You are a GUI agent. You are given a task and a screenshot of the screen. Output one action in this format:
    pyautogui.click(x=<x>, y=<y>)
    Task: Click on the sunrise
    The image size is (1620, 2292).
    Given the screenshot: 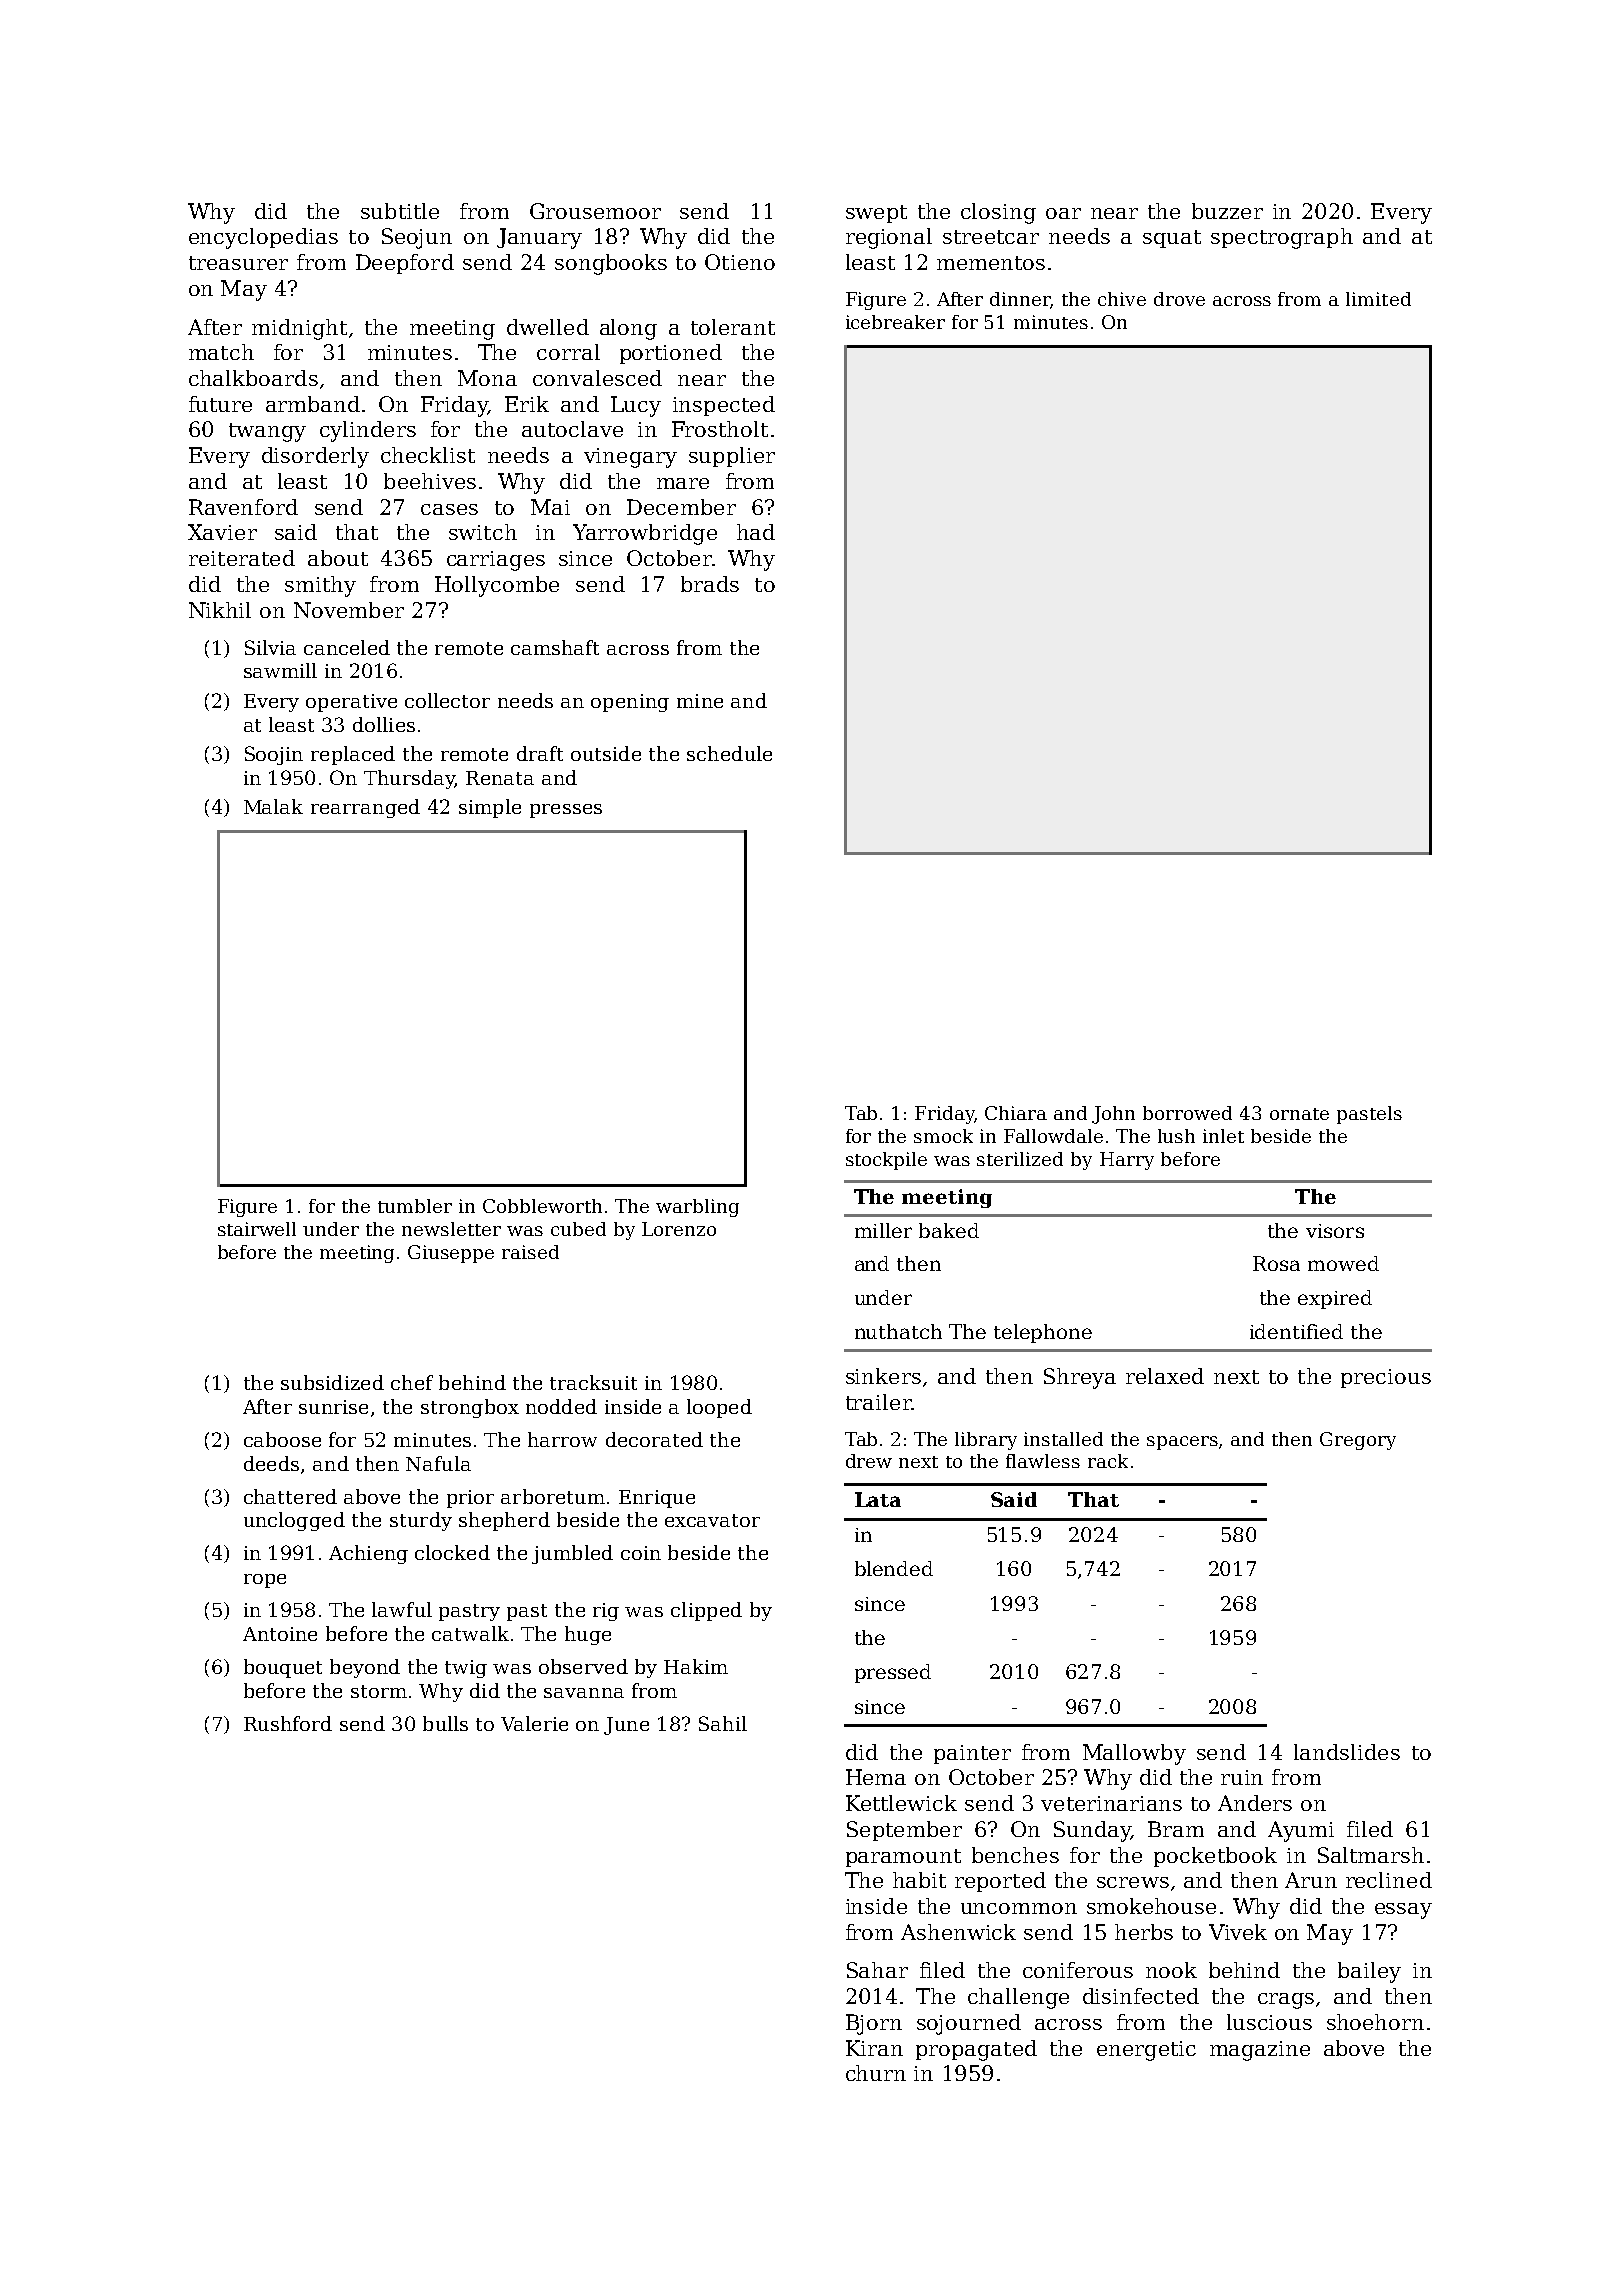 What is the action you would take?
    pyautogui.click(x=333, y=1407)
